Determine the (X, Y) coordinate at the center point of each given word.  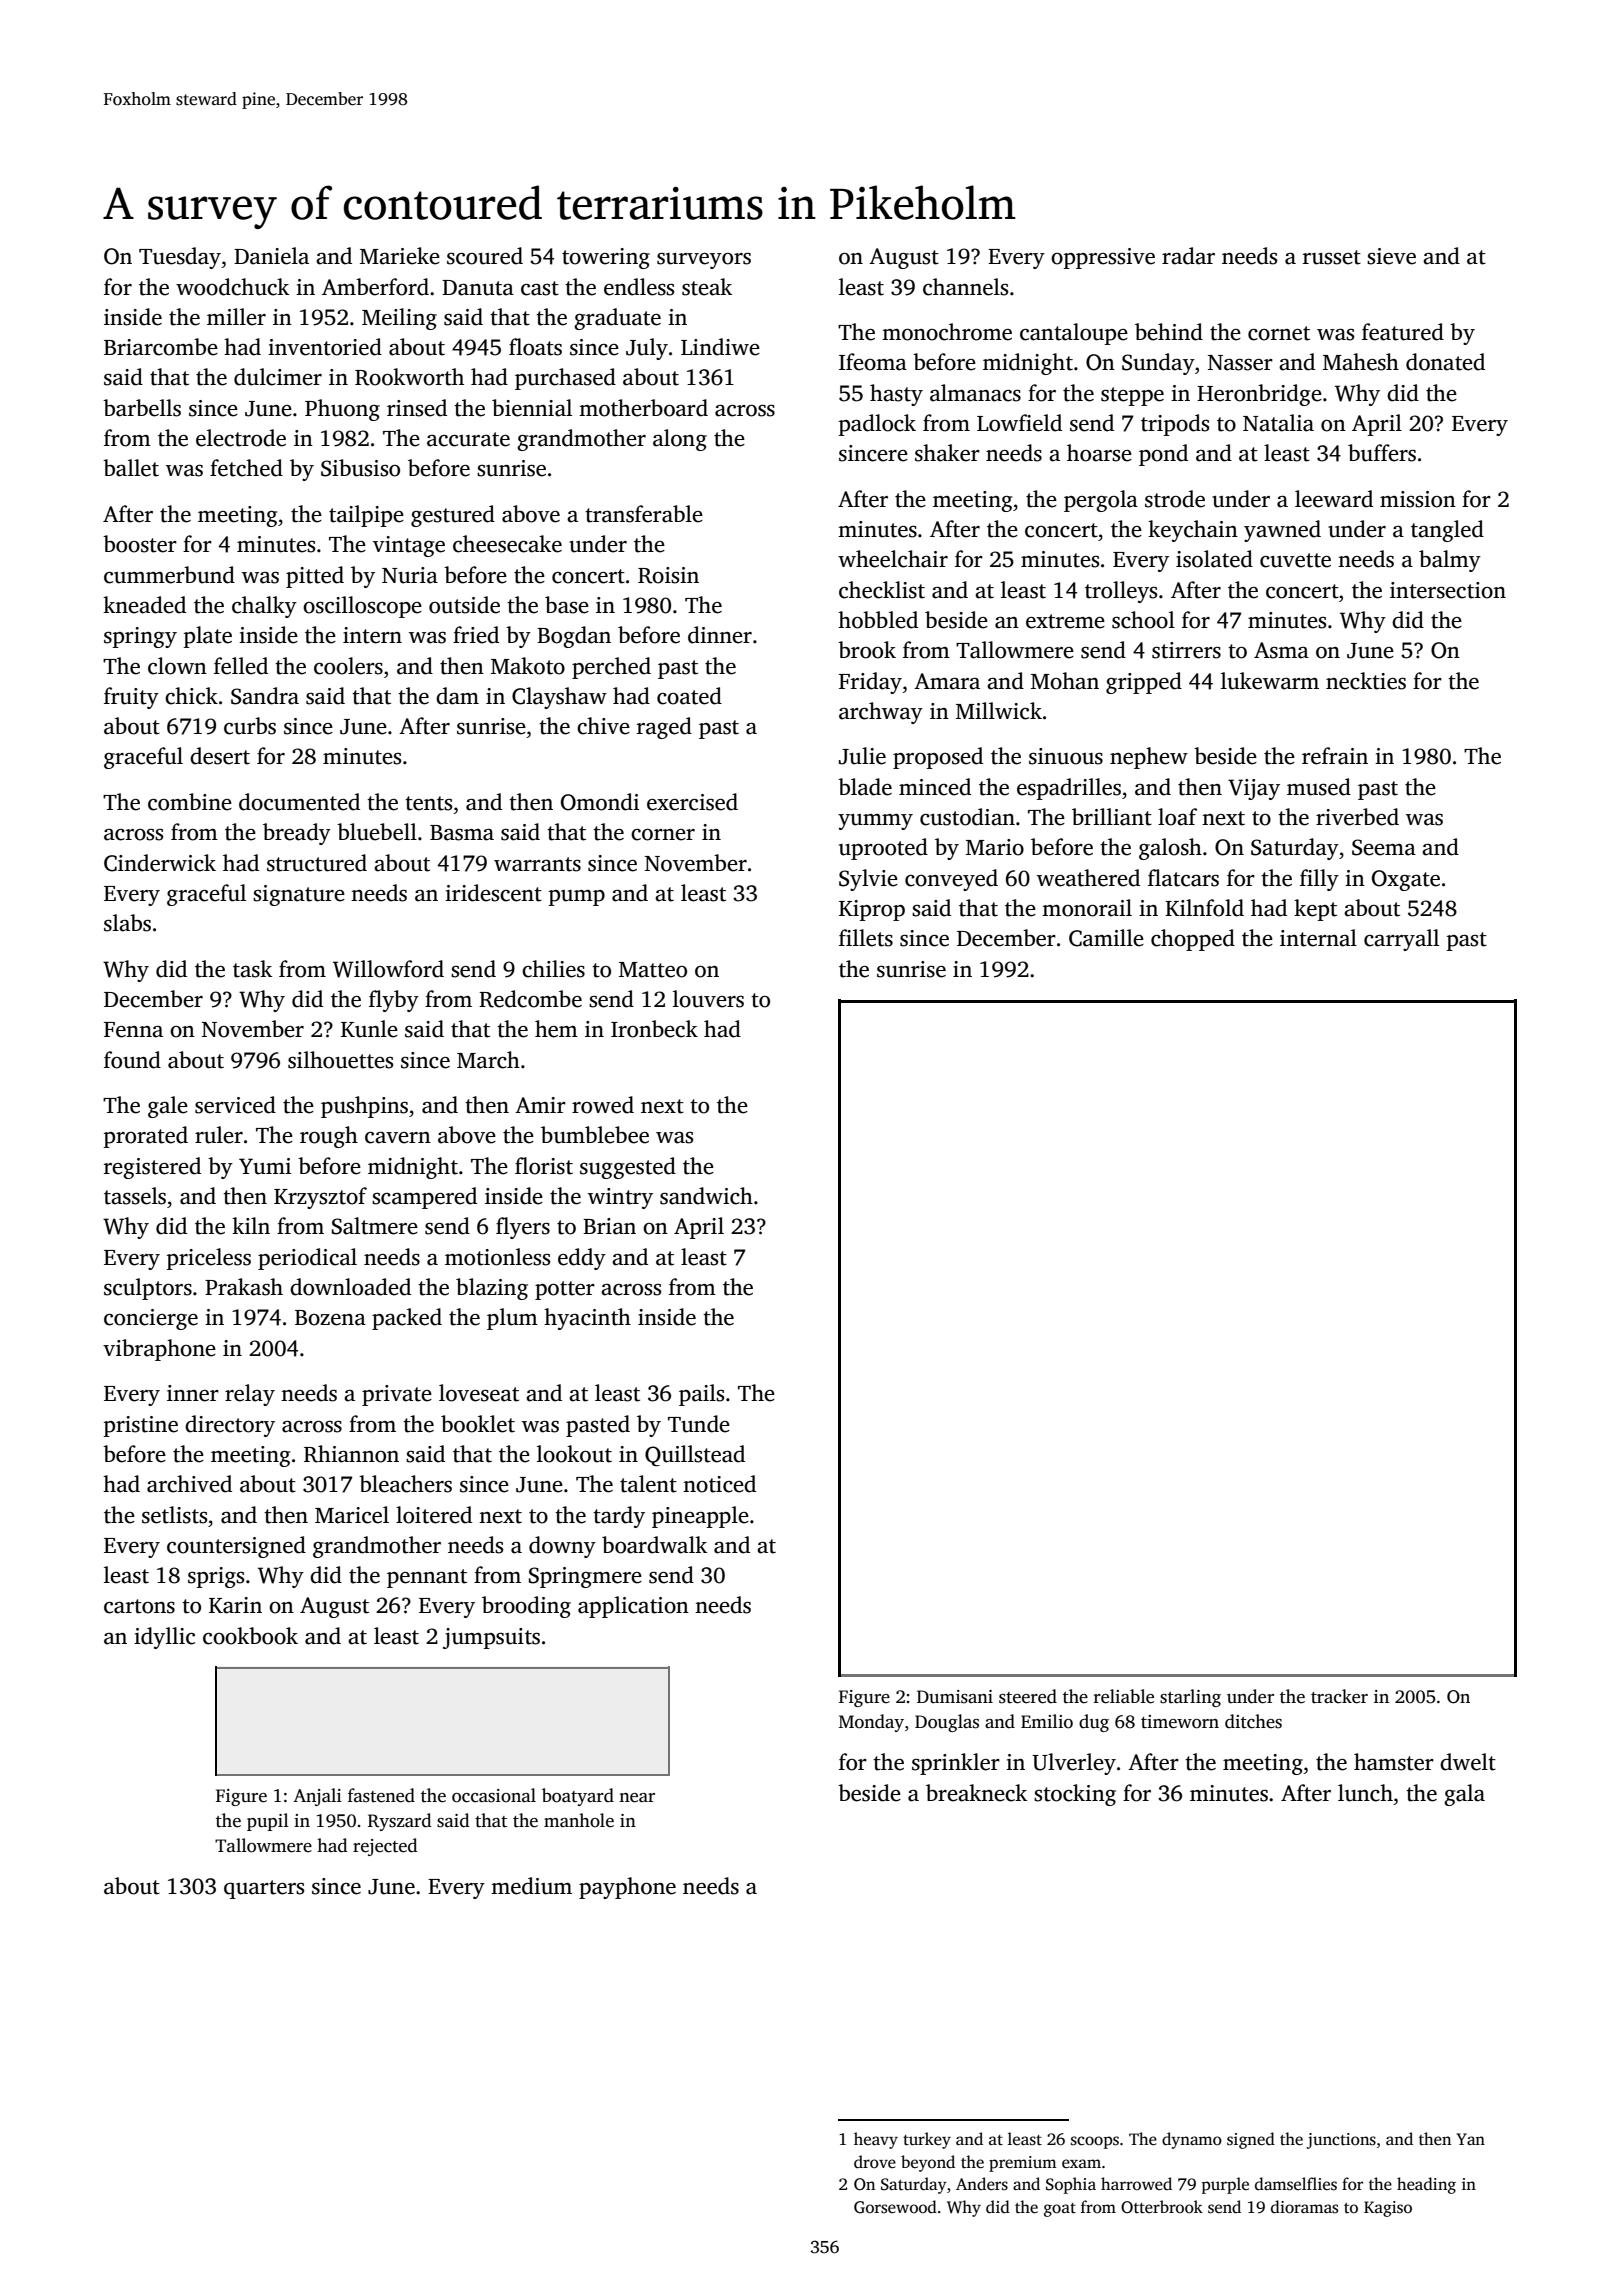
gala (1464, 1795)
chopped (1193, 940)
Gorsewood (895, 2207)
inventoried (325, 347)
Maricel (352, 1515)
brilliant (1112, 817)
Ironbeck (654, 1029)
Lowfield (1019, 423)
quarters (264, 1889)
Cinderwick (160, 863)
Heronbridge (1259, 395)
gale (168, 1107)
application (633, 1607)
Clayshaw (559, 698)
